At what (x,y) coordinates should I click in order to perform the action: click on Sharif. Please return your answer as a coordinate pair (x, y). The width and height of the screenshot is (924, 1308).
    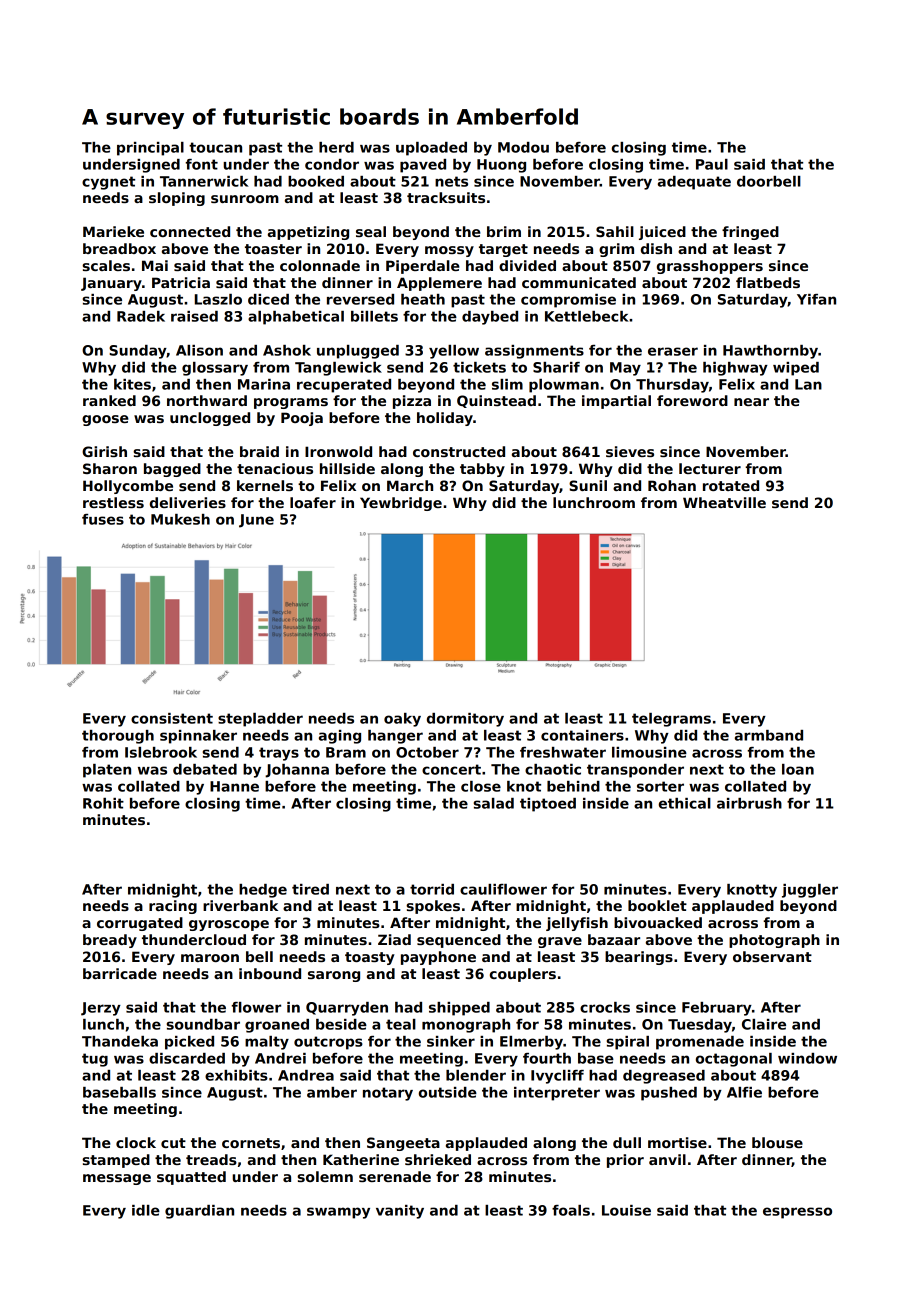
    Looking at the image, I should click on (556, 367).
